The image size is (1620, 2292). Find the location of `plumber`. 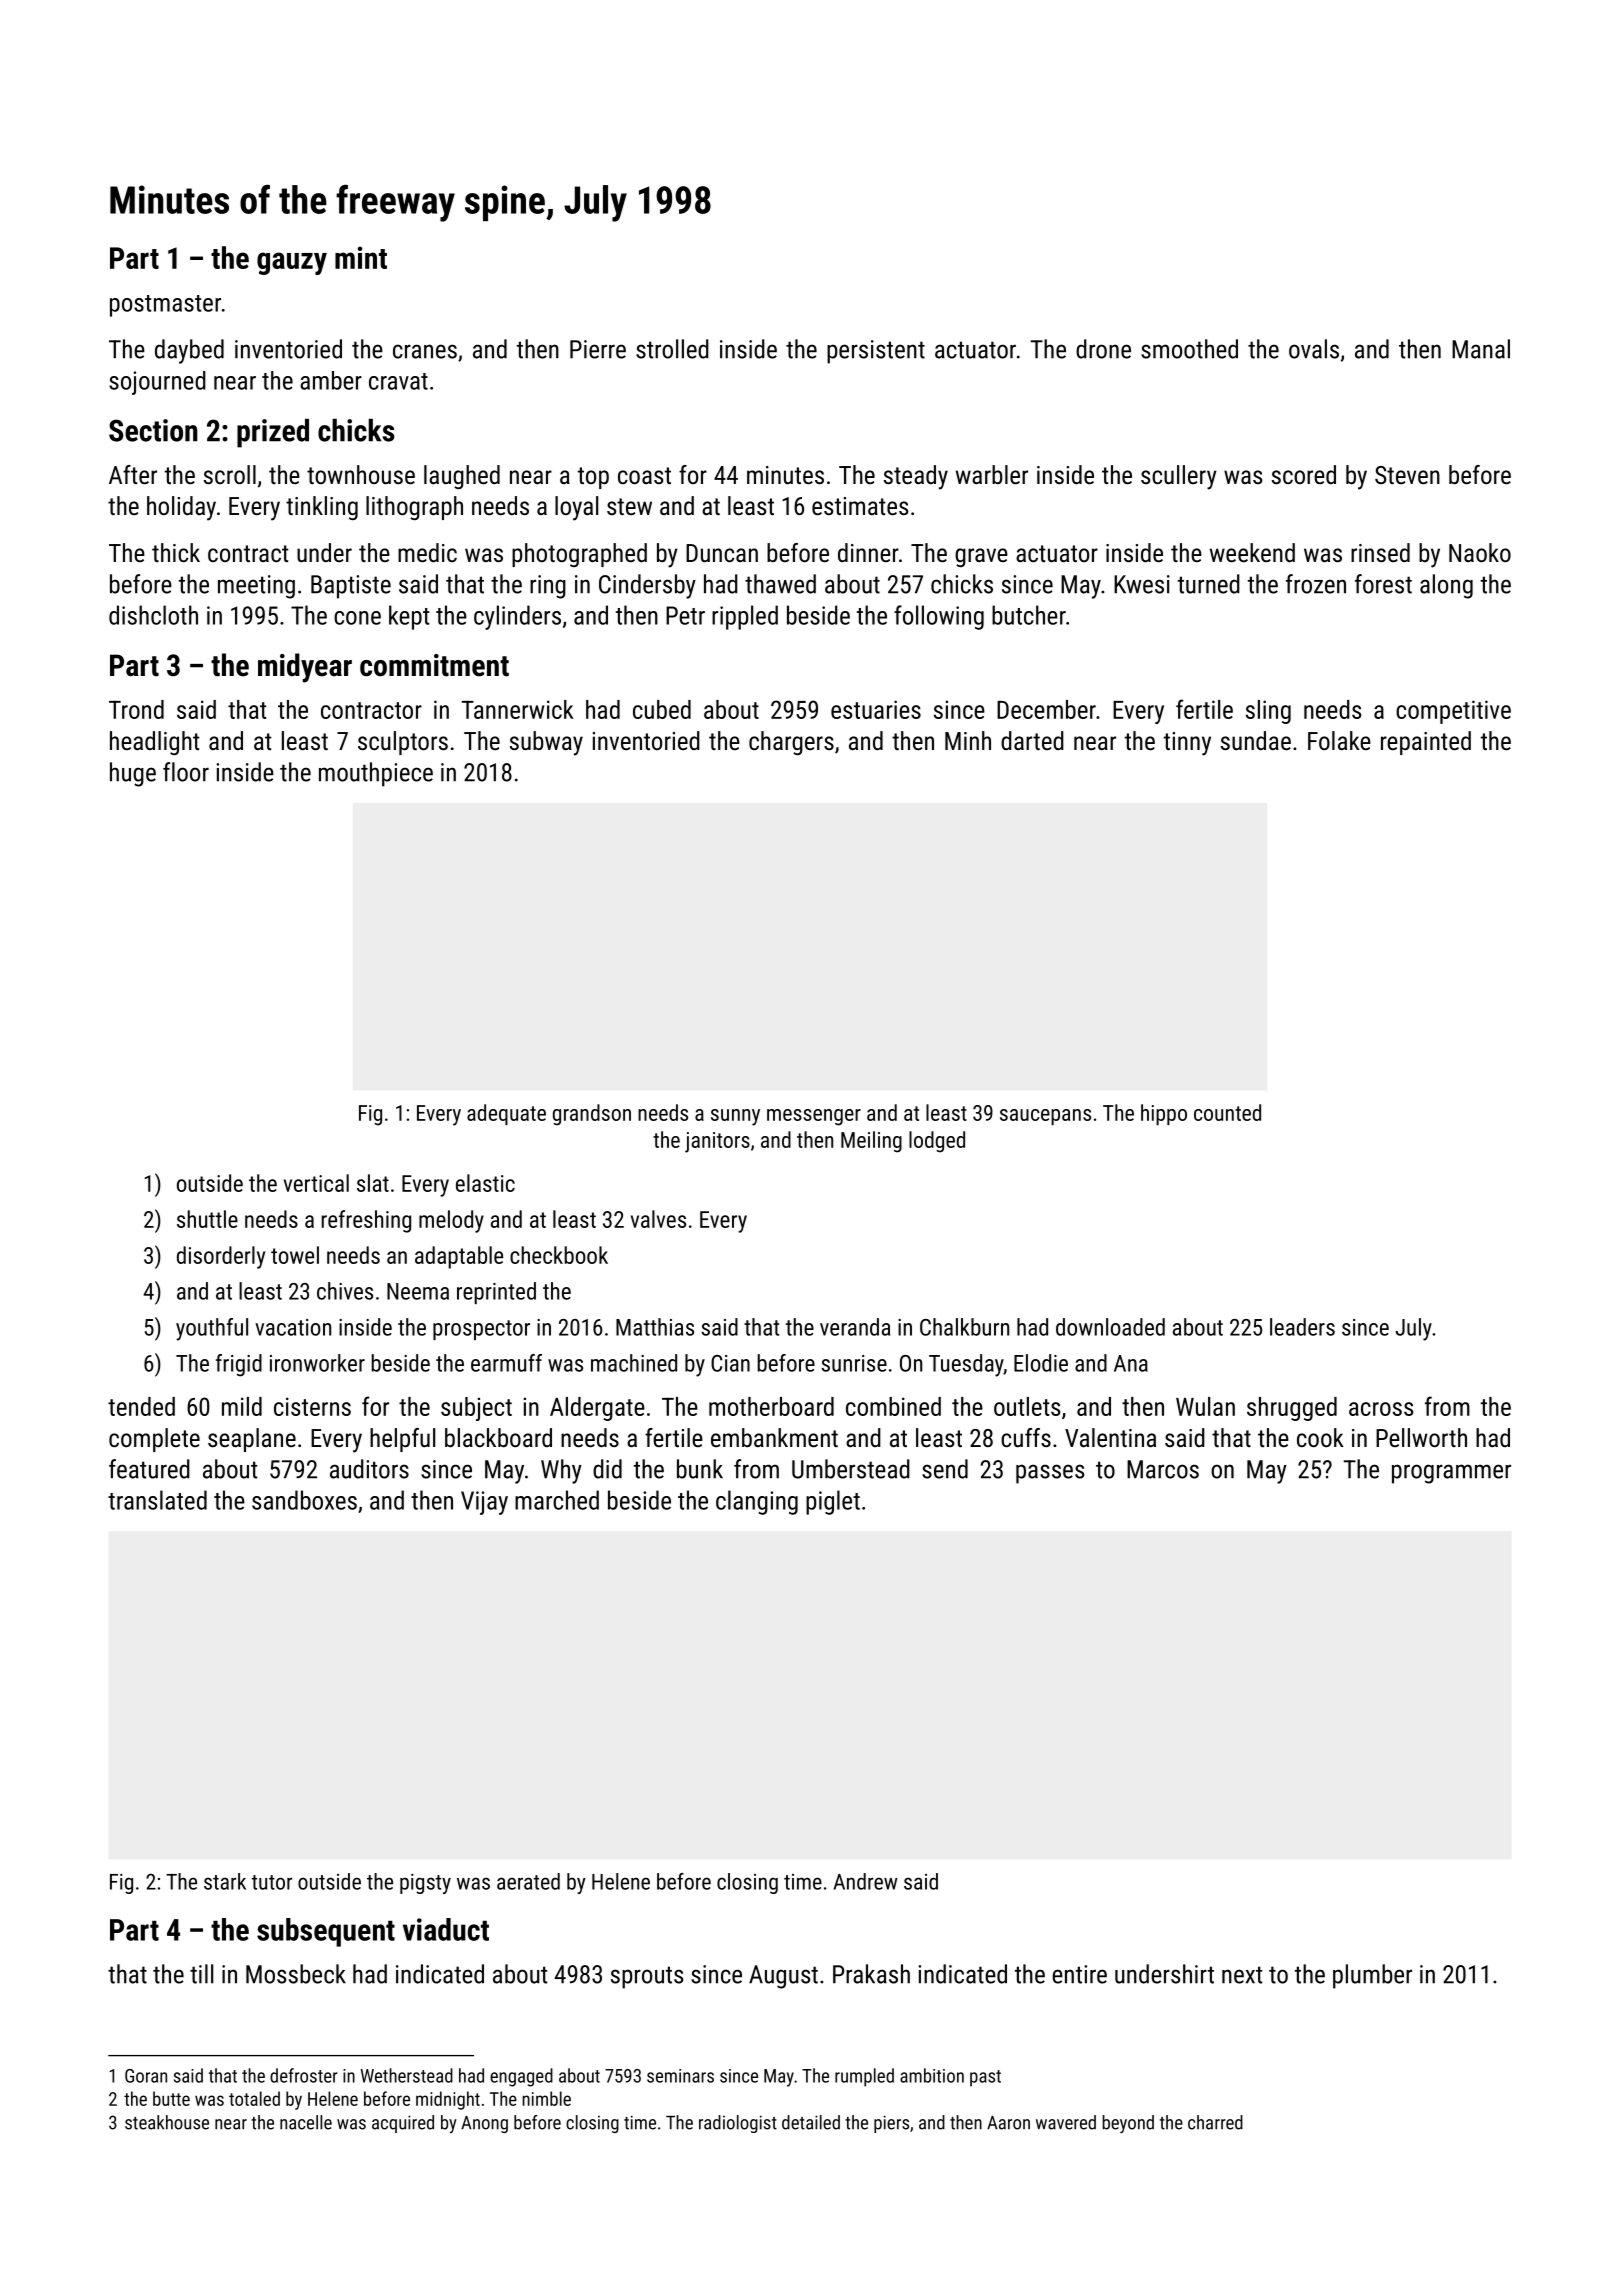

plumber is located at coordinates (1372, 1976).
